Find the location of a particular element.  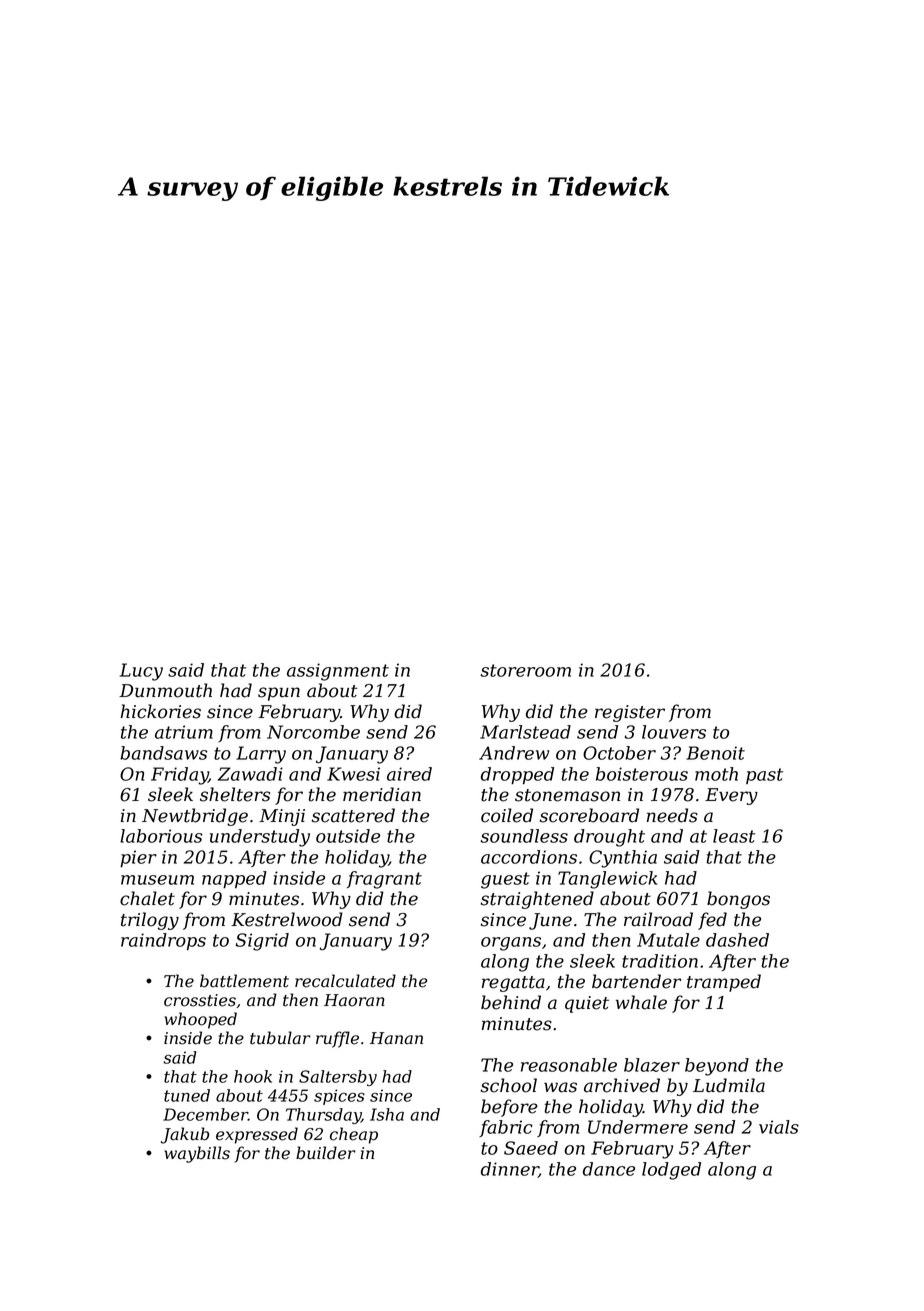

organs is located at coordinates (511, 944).
